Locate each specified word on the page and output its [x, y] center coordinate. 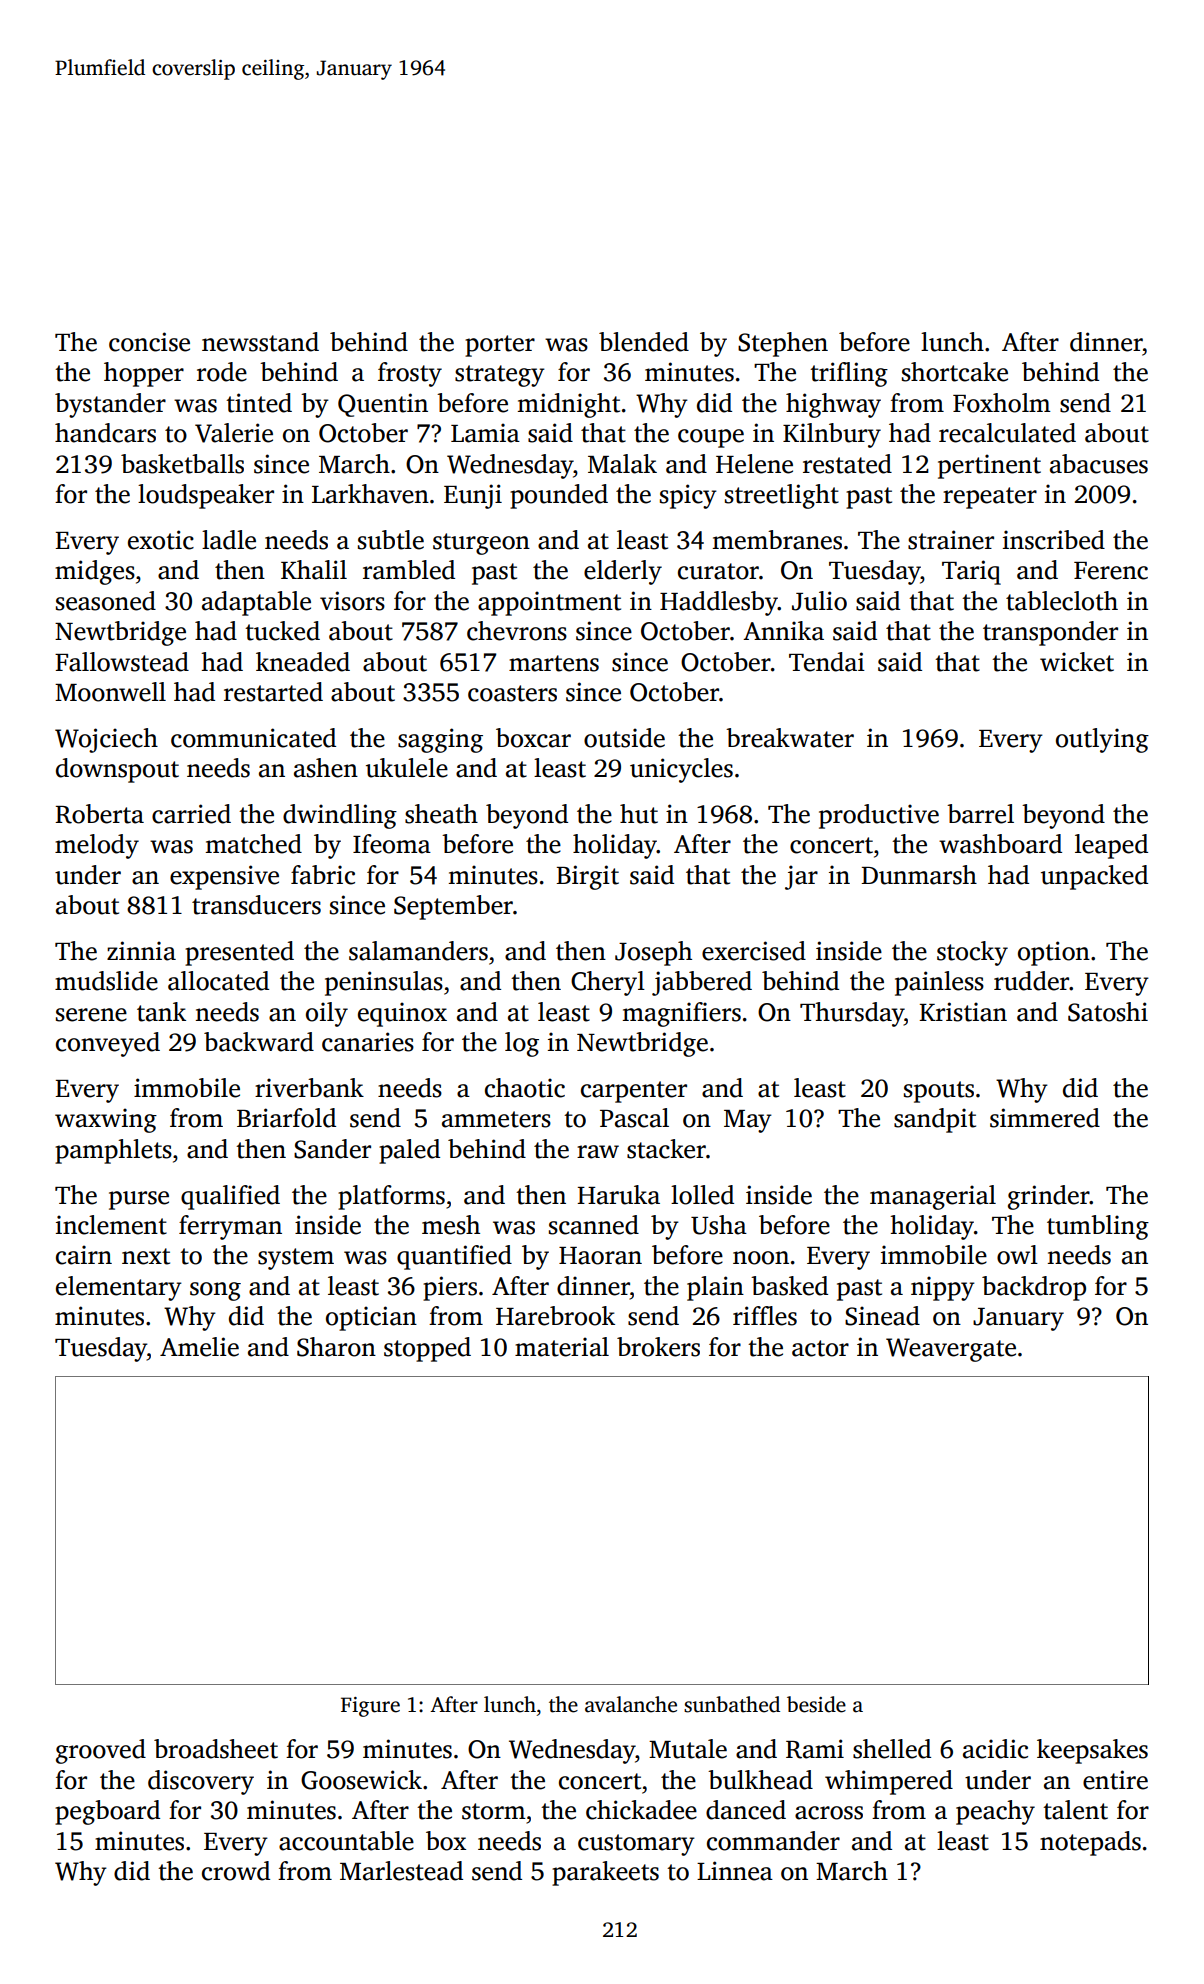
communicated [253, 738]
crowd [236, 1871]
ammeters [496, 1119]
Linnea [735, 1871]
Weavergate [951, 1350]
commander [773, 1841]
